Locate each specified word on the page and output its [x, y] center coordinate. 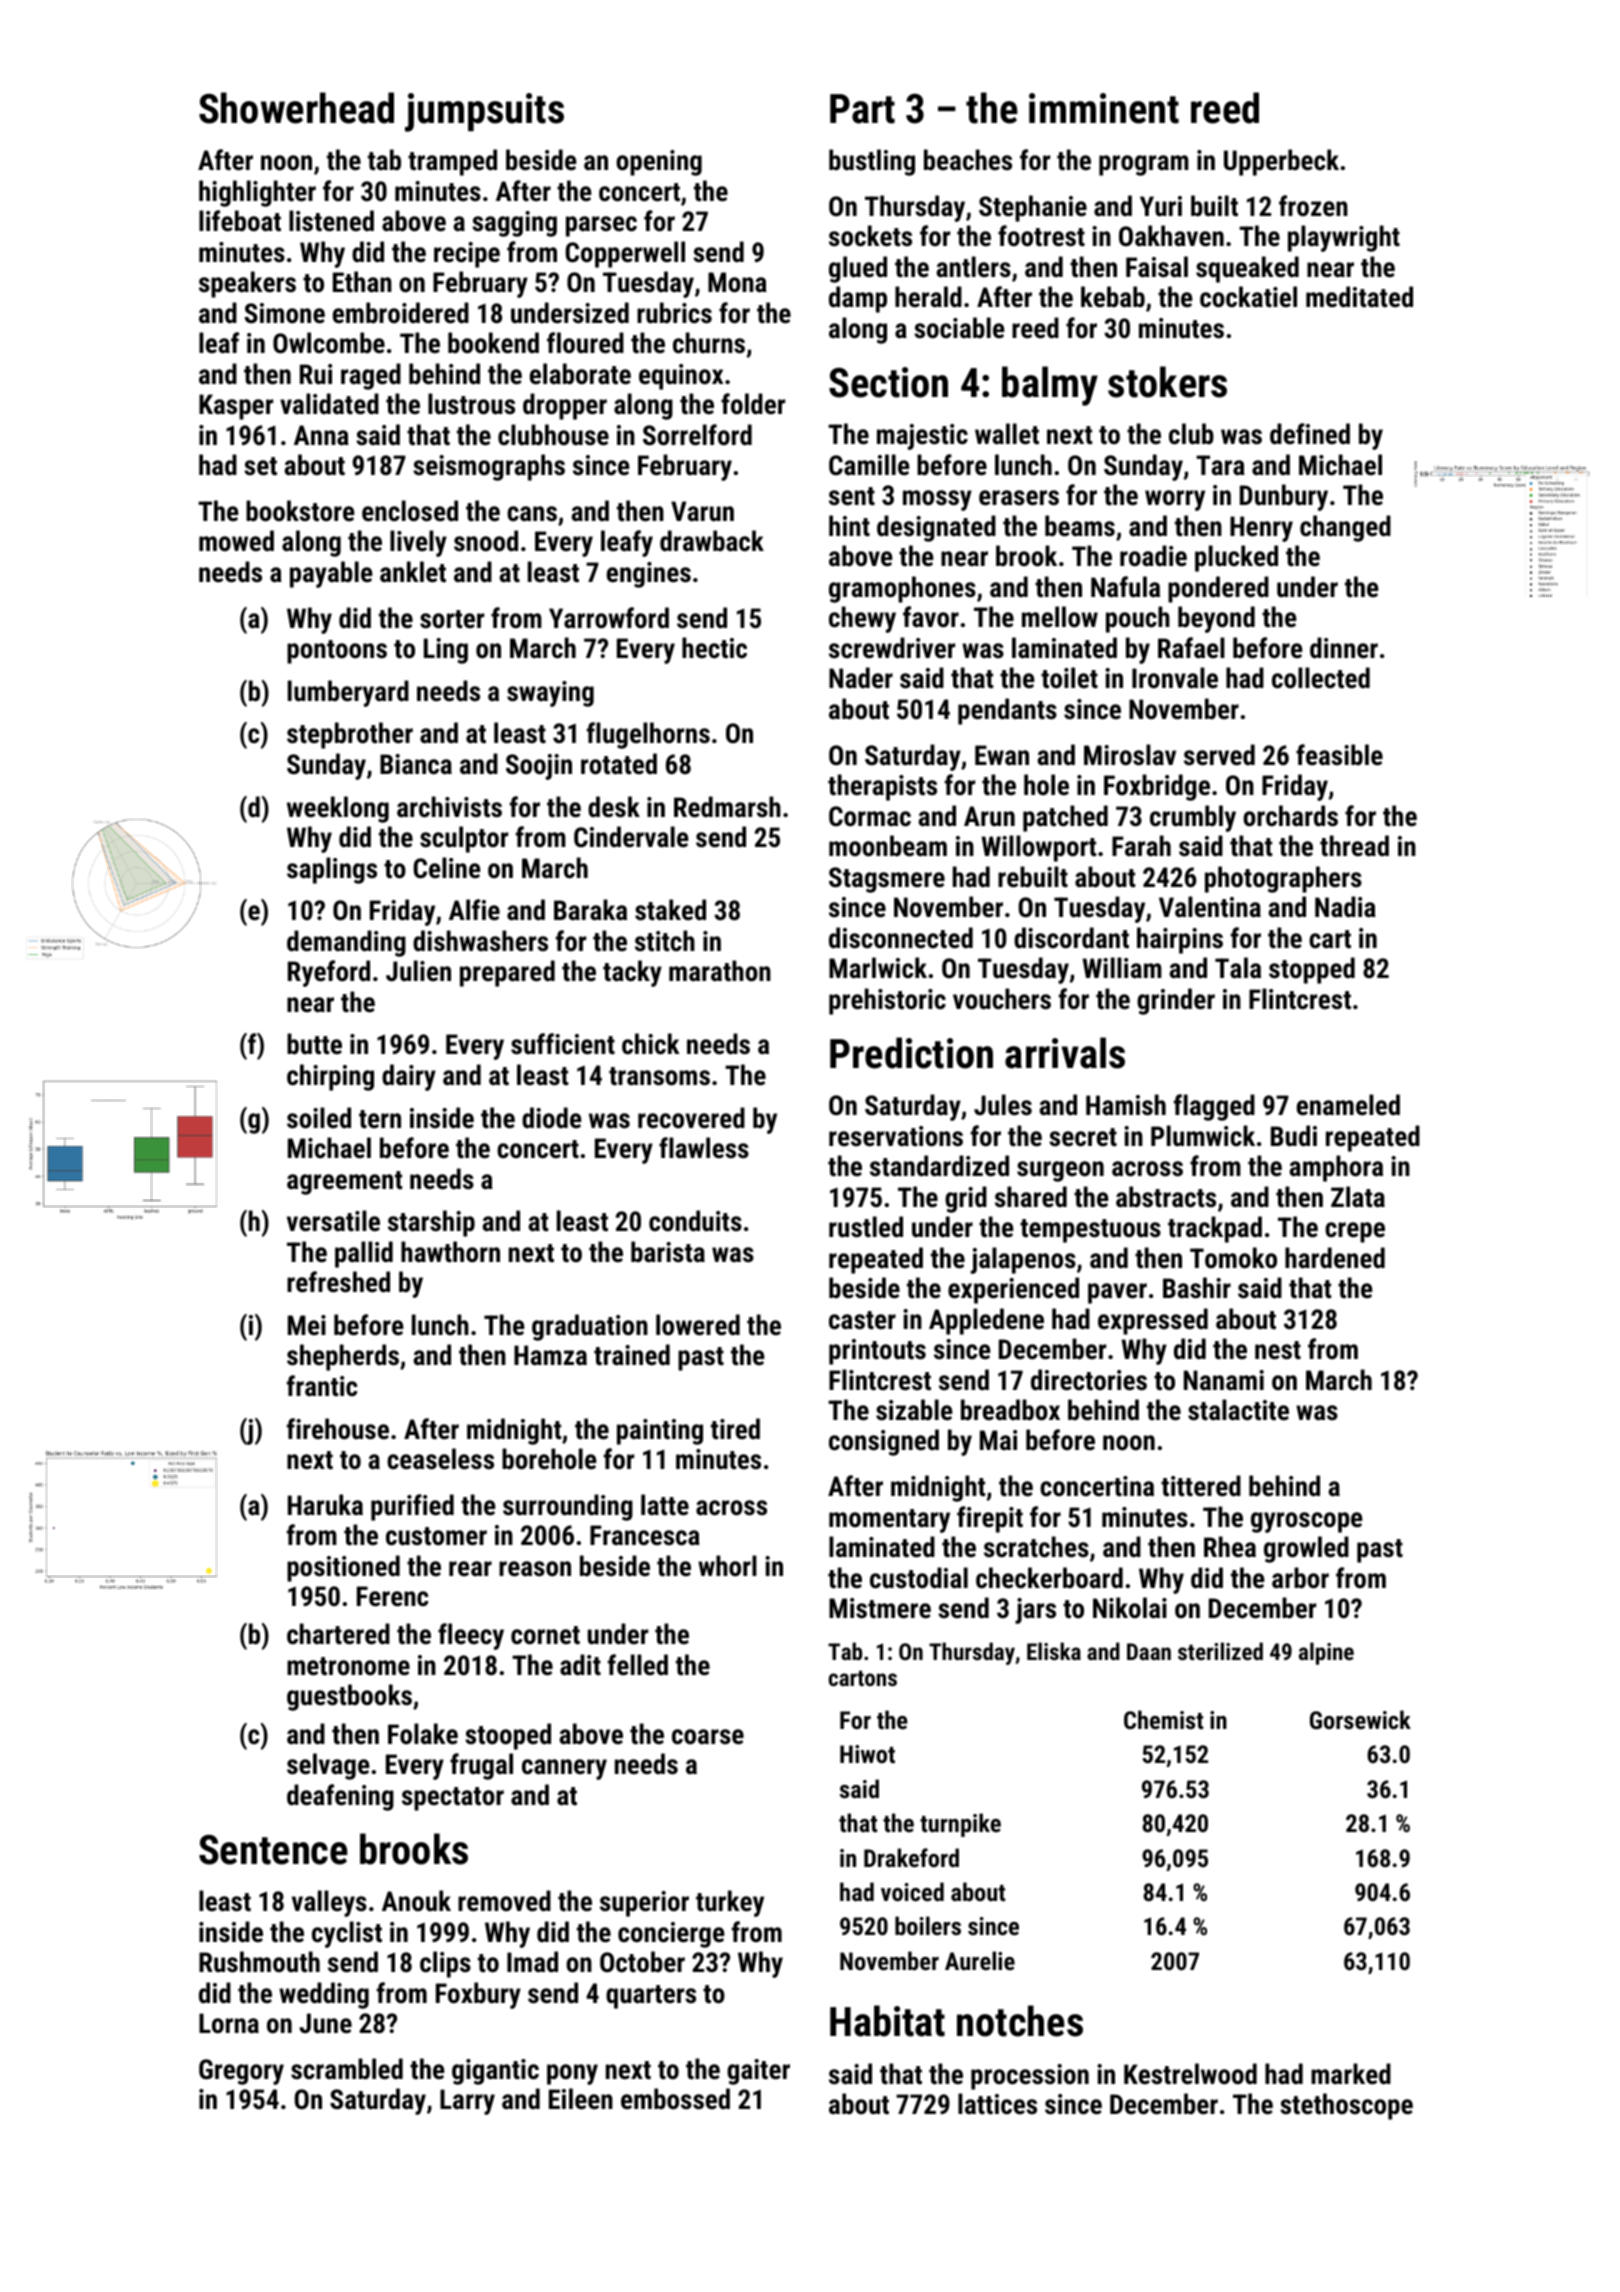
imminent [1104, 108]
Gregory [241, 2072]
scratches [1036, 1547]
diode [552, 1118]
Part [862, 109]
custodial [919, 1578]
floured [585, 343]
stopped [1312, 970]
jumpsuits [484, 112]
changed [1345, 528]
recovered [691, 1118]
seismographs [489, 467]
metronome [348, 1666]
